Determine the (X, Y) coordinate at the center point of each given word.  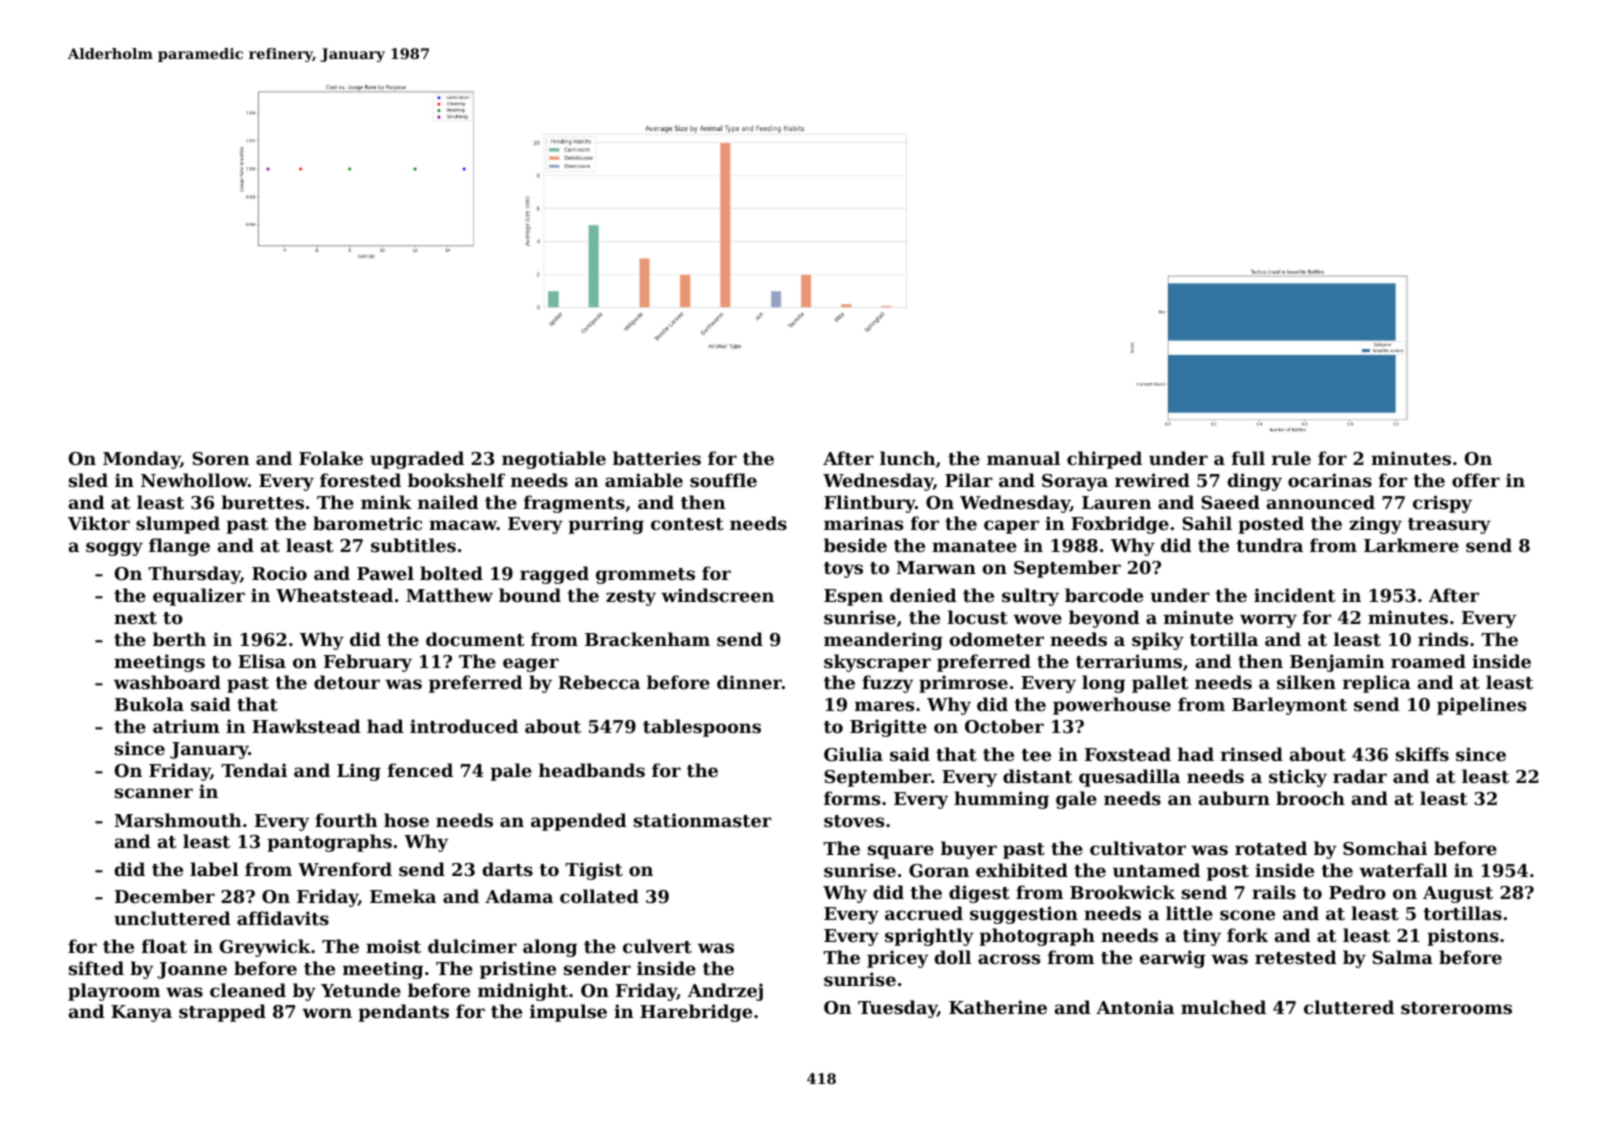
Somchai (1385, 848)
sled (88, 480)
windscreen (717, 595)
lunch (907, 458)
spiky (1158, 641)
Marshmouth (177, 820)
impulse (568, 1013)
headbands (592, 770)
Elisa (262, 661)
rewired (1152, 480)
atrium (186, 726)
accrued (924, 913)
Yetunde (361, 990)
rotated (1271, 848)
